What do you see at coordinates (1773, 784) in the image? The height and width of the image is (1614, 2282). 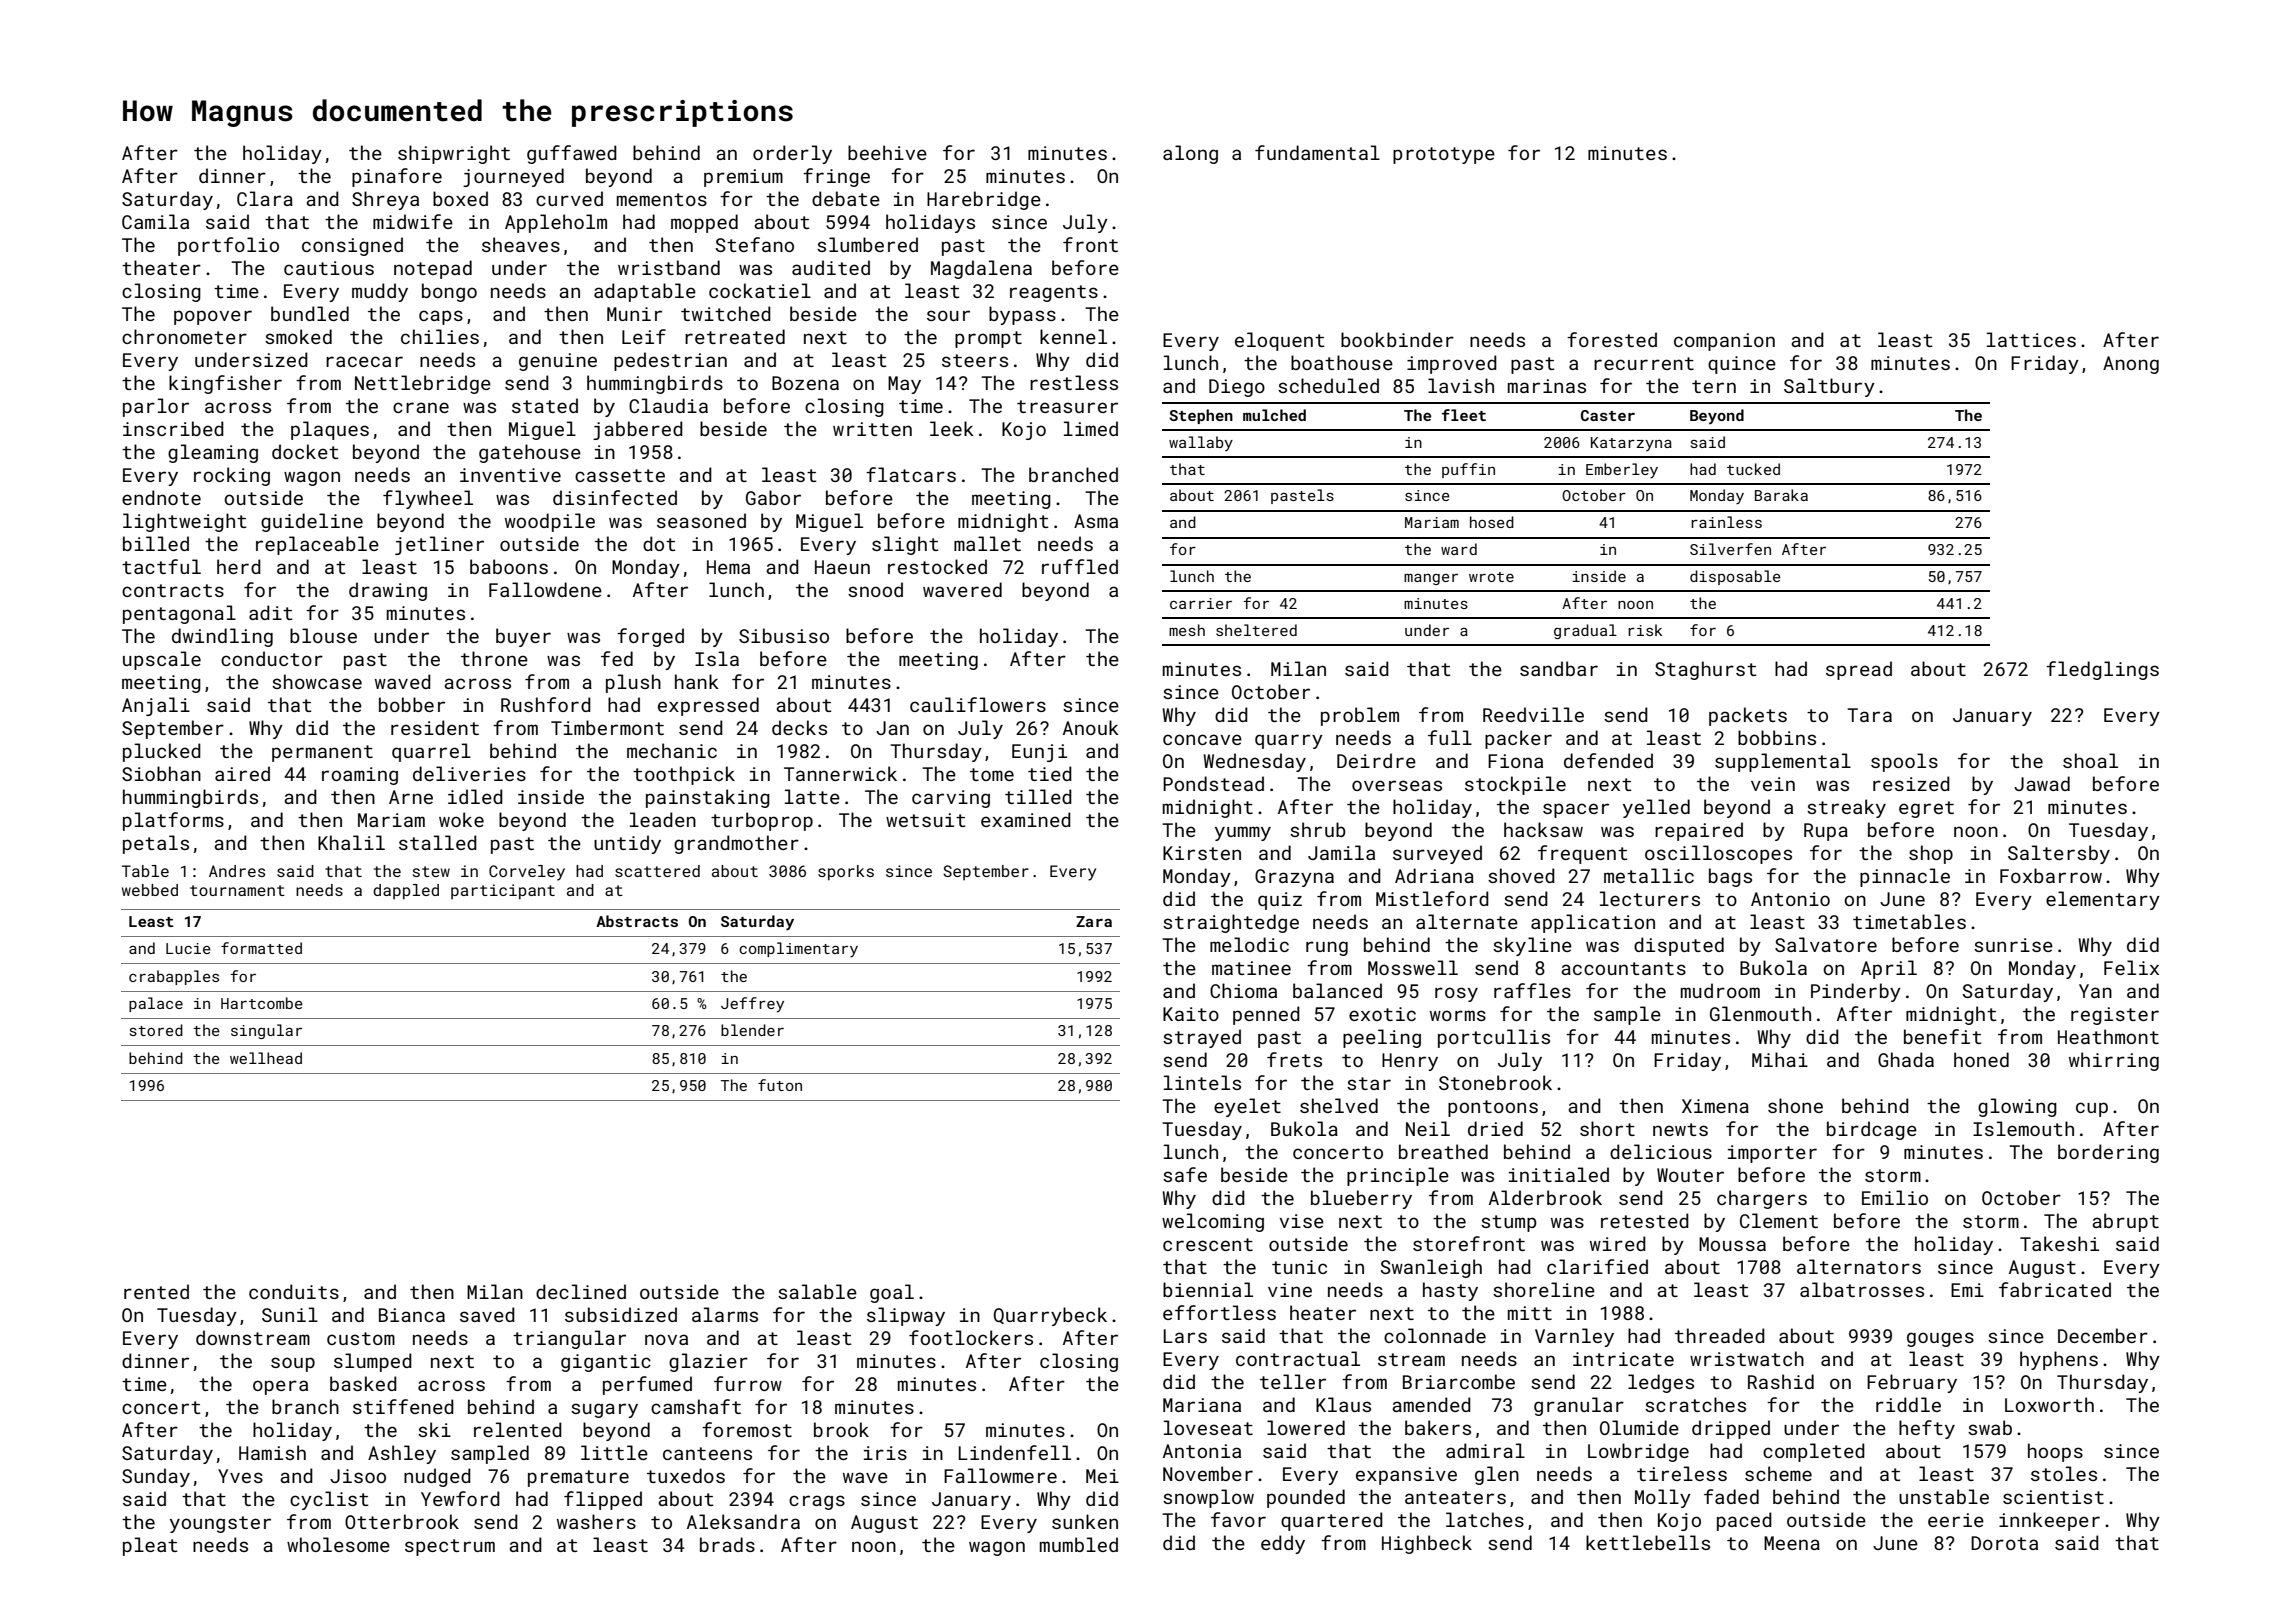 I see `vein` at bounding box center [1773, 784].
